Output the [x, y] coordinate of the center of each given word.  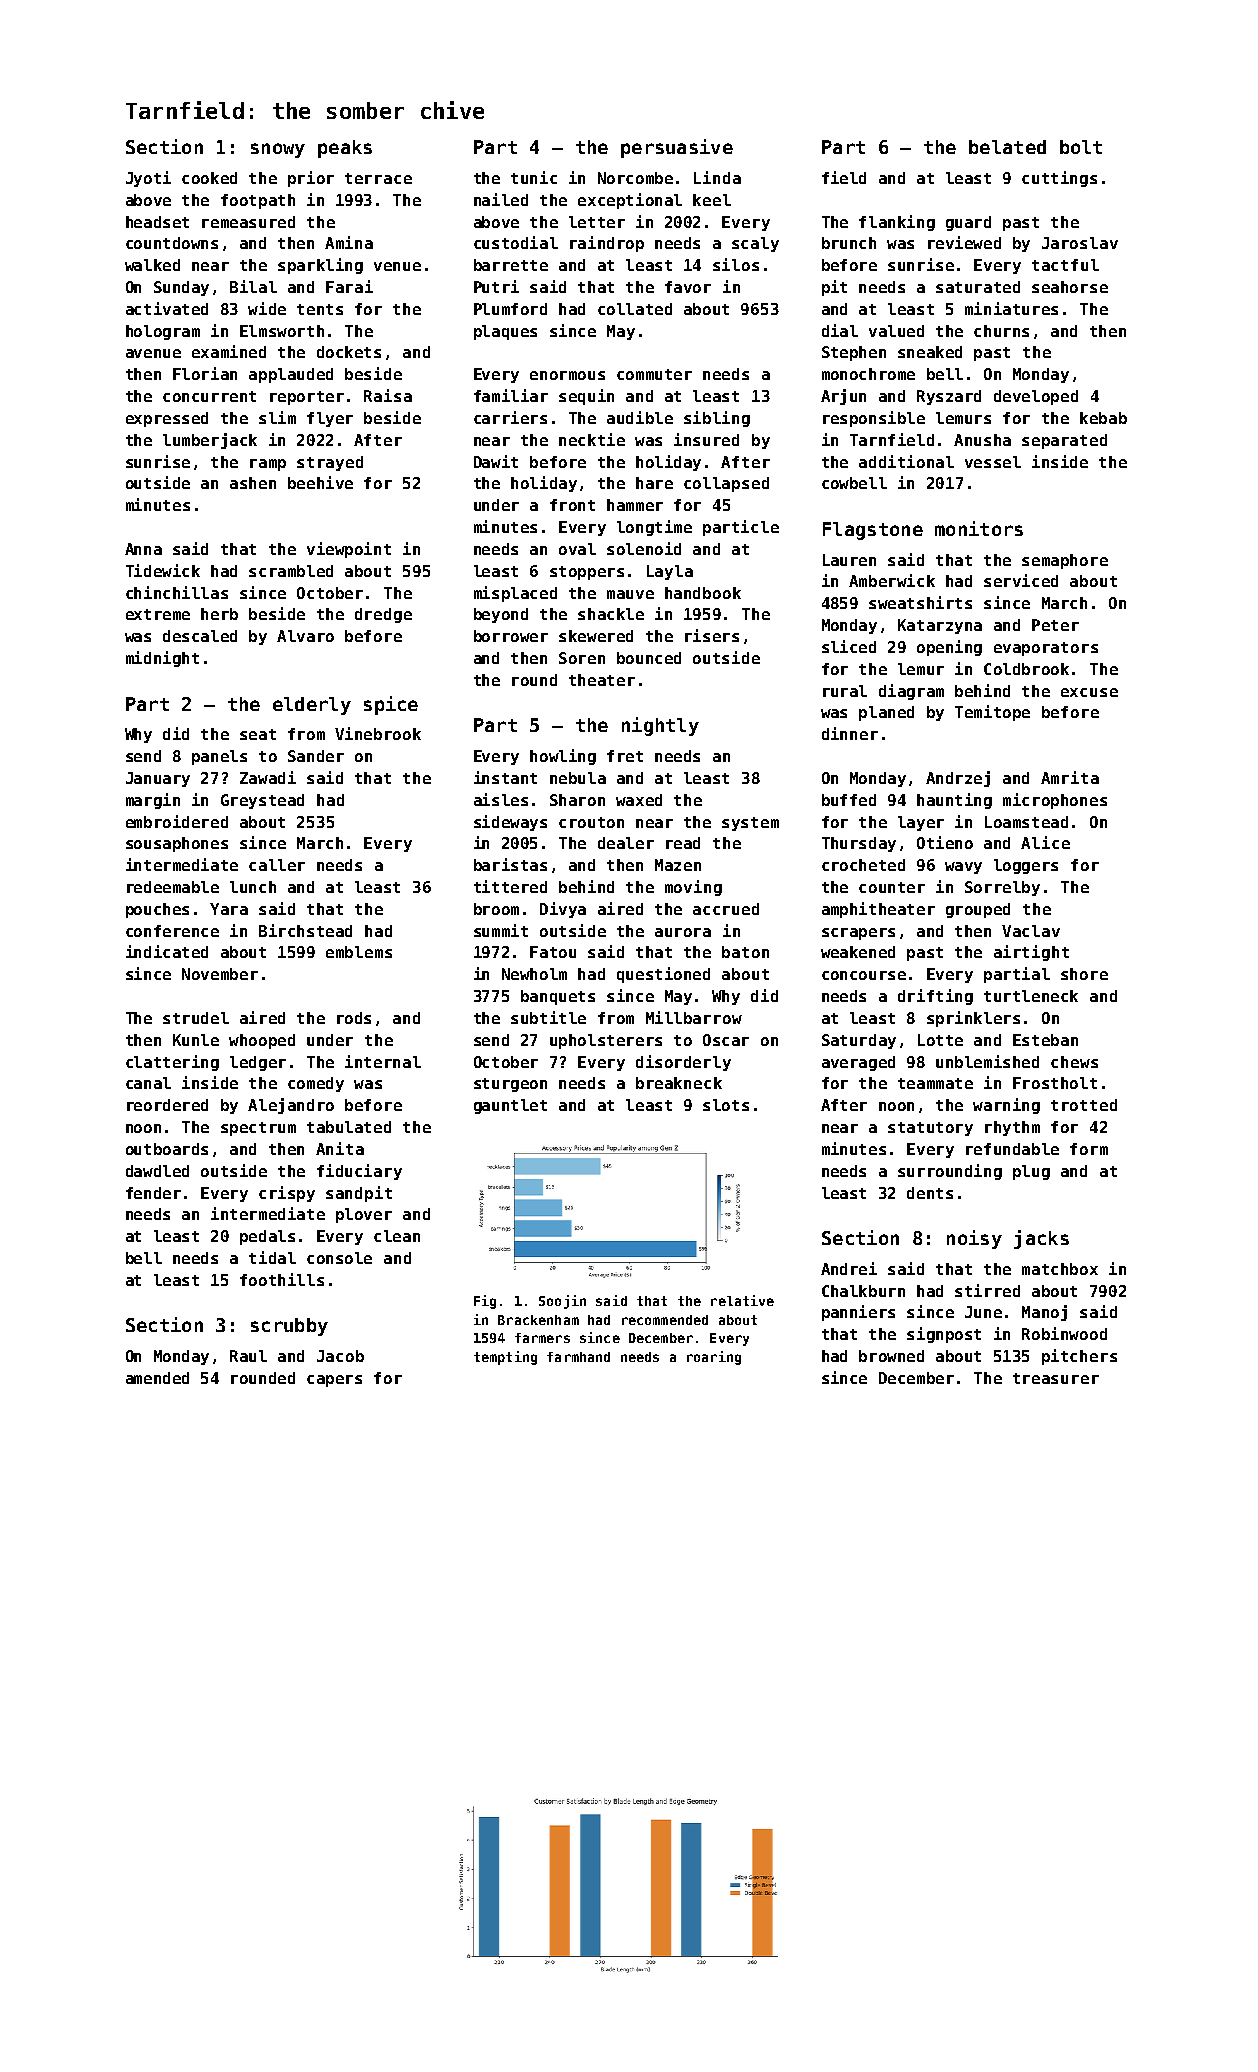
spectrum [258, 1129]
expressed [167, 419]
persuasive [677, 148]
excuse [1089, 692]
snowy [278, 150]
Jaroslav [1080, 243]
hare [654, 483]
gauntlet [510, 1106]
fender [153, 1193]
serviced [1021, 580]
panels [219, 757]
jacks [1041, 1239]
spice [391, 705]
